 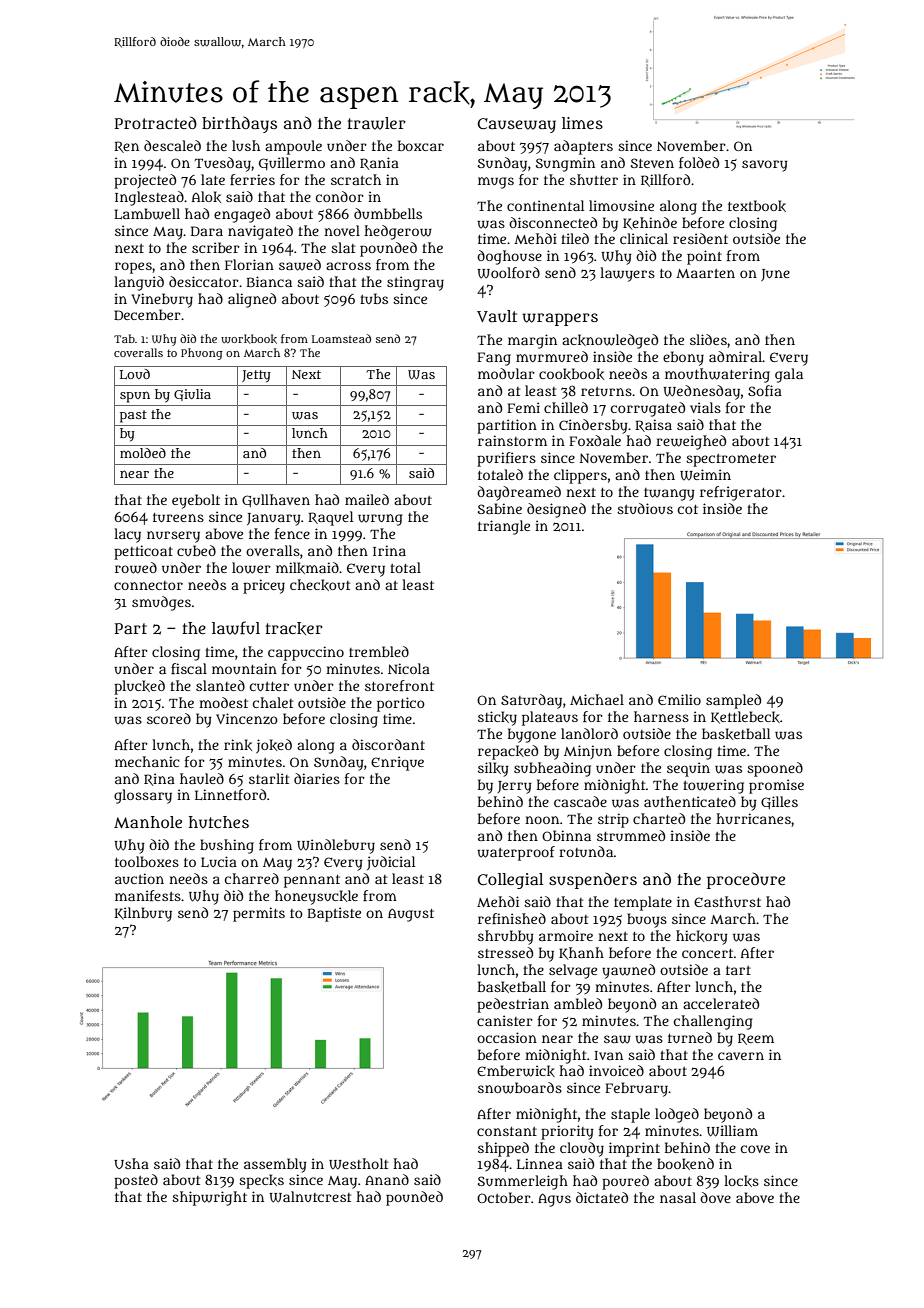 I want to click on checkout, so click(x=320, y=585).
